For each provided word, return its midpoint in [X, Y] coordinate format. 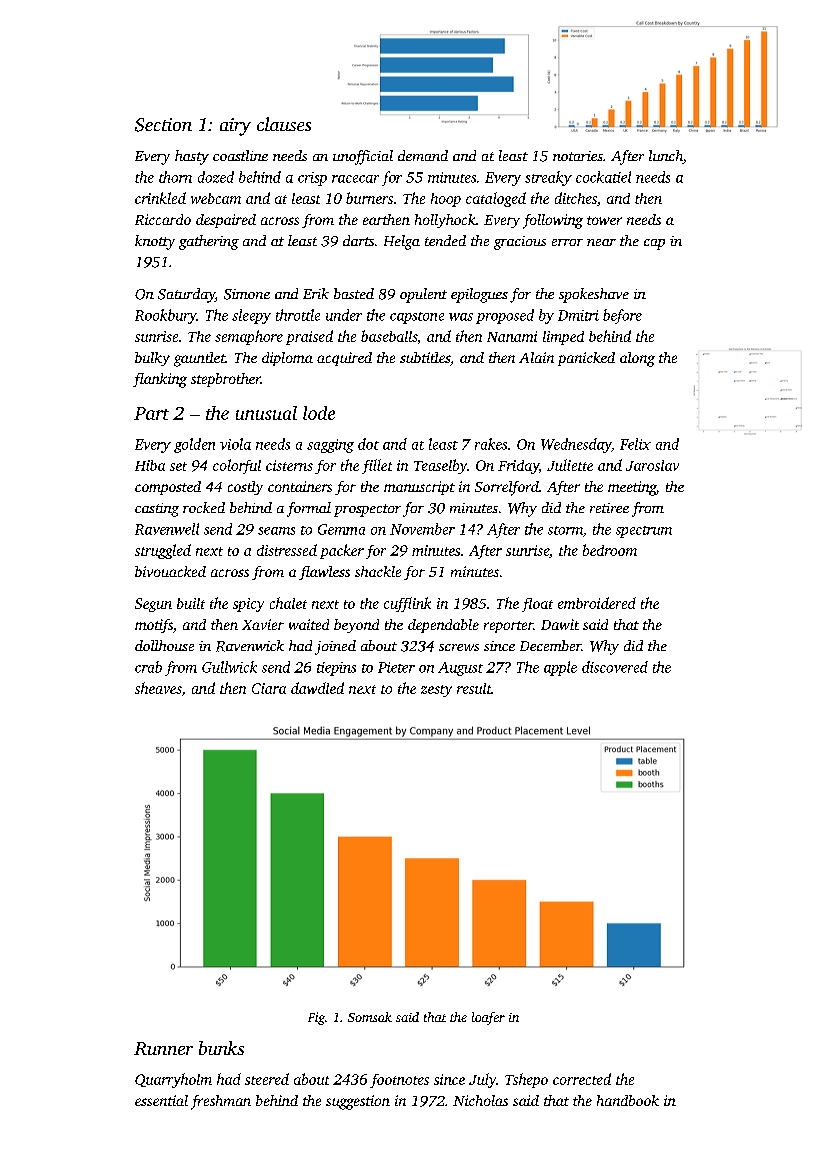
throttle [298, 315]
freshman [221, 1102]
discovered [615, 667]
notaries [578, 156]
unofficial [363, 157]
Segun [153, 605]
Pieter [396, 667]
